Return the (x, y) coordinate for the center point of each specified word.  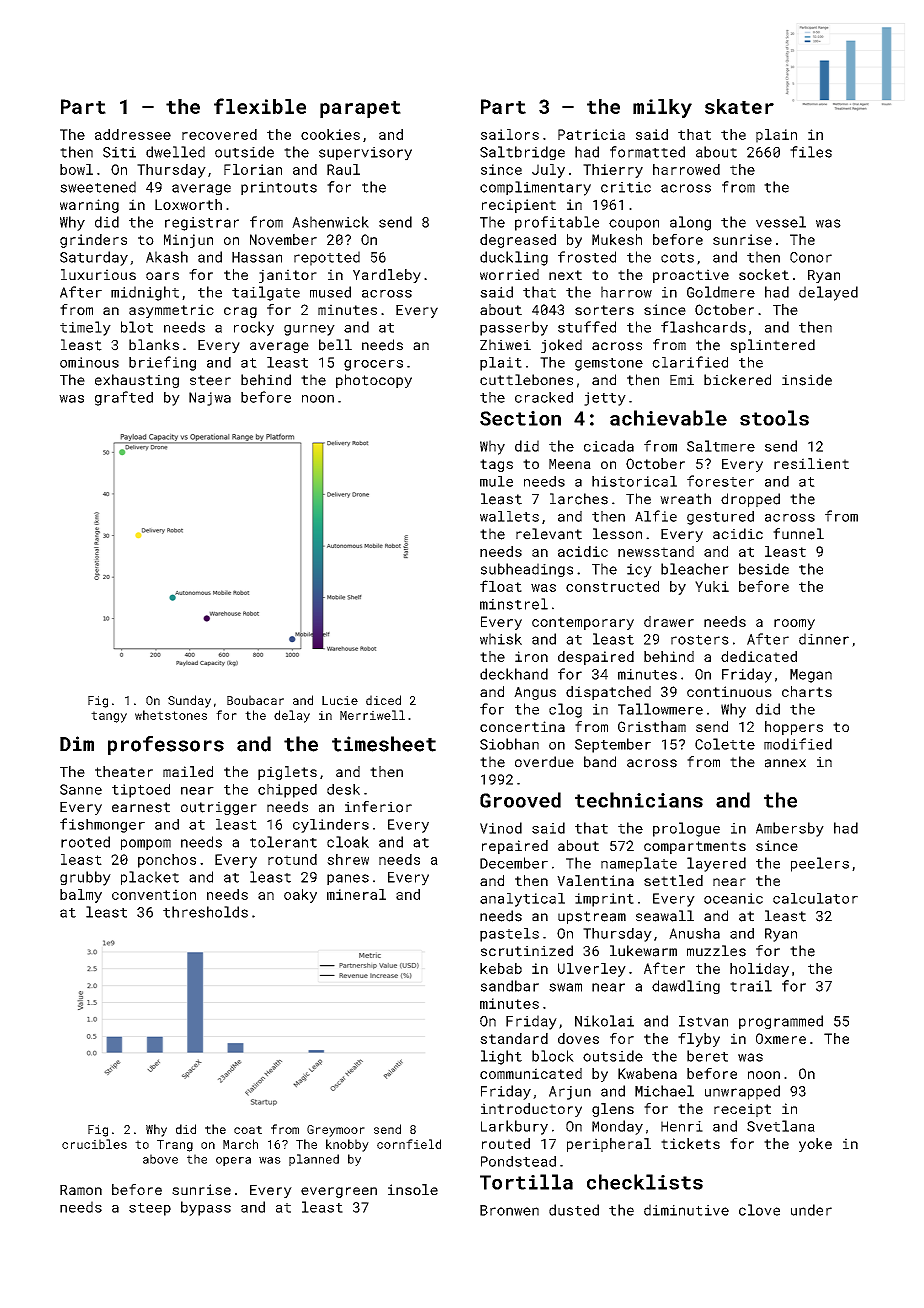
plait (501, 364)
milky (662, 108)
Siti (119, 152)
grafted (124, 398)
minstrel (514, 604)
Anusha (694, 933)
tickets (690, 1143)
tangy (109, 717)
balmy (81, 896)
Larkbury (514, 1127)
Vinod (501, 828)
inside (807, 380)
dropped (750, 500)
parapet (360, 109)
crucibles (94, 1144)
